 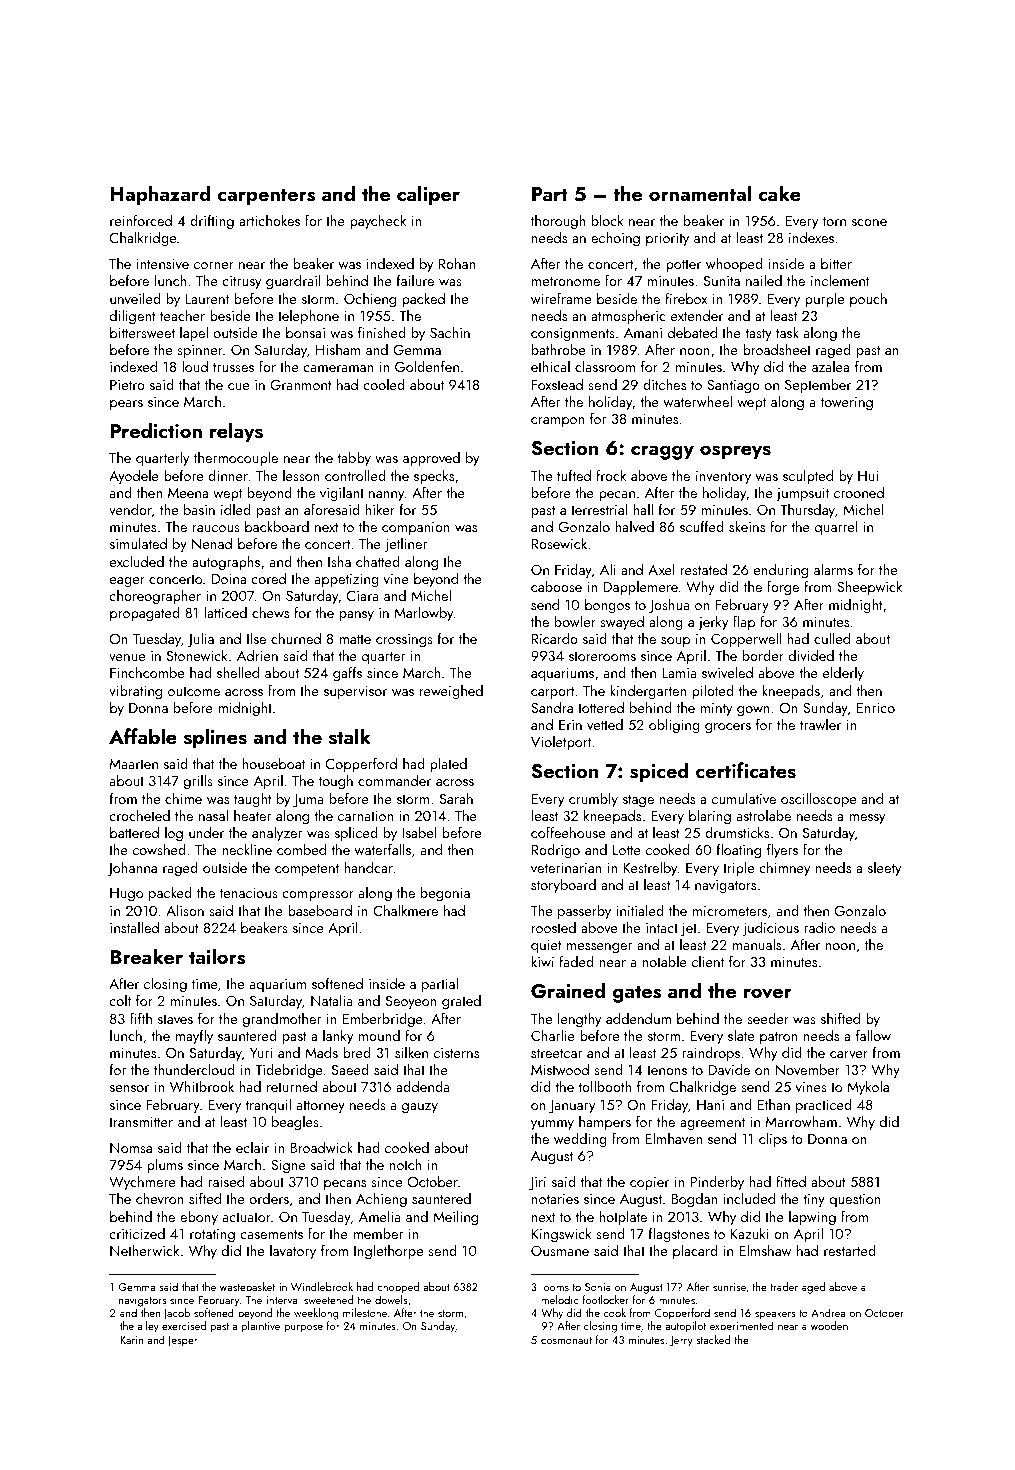 I want to click on failure, so click(x=415, y=280).
